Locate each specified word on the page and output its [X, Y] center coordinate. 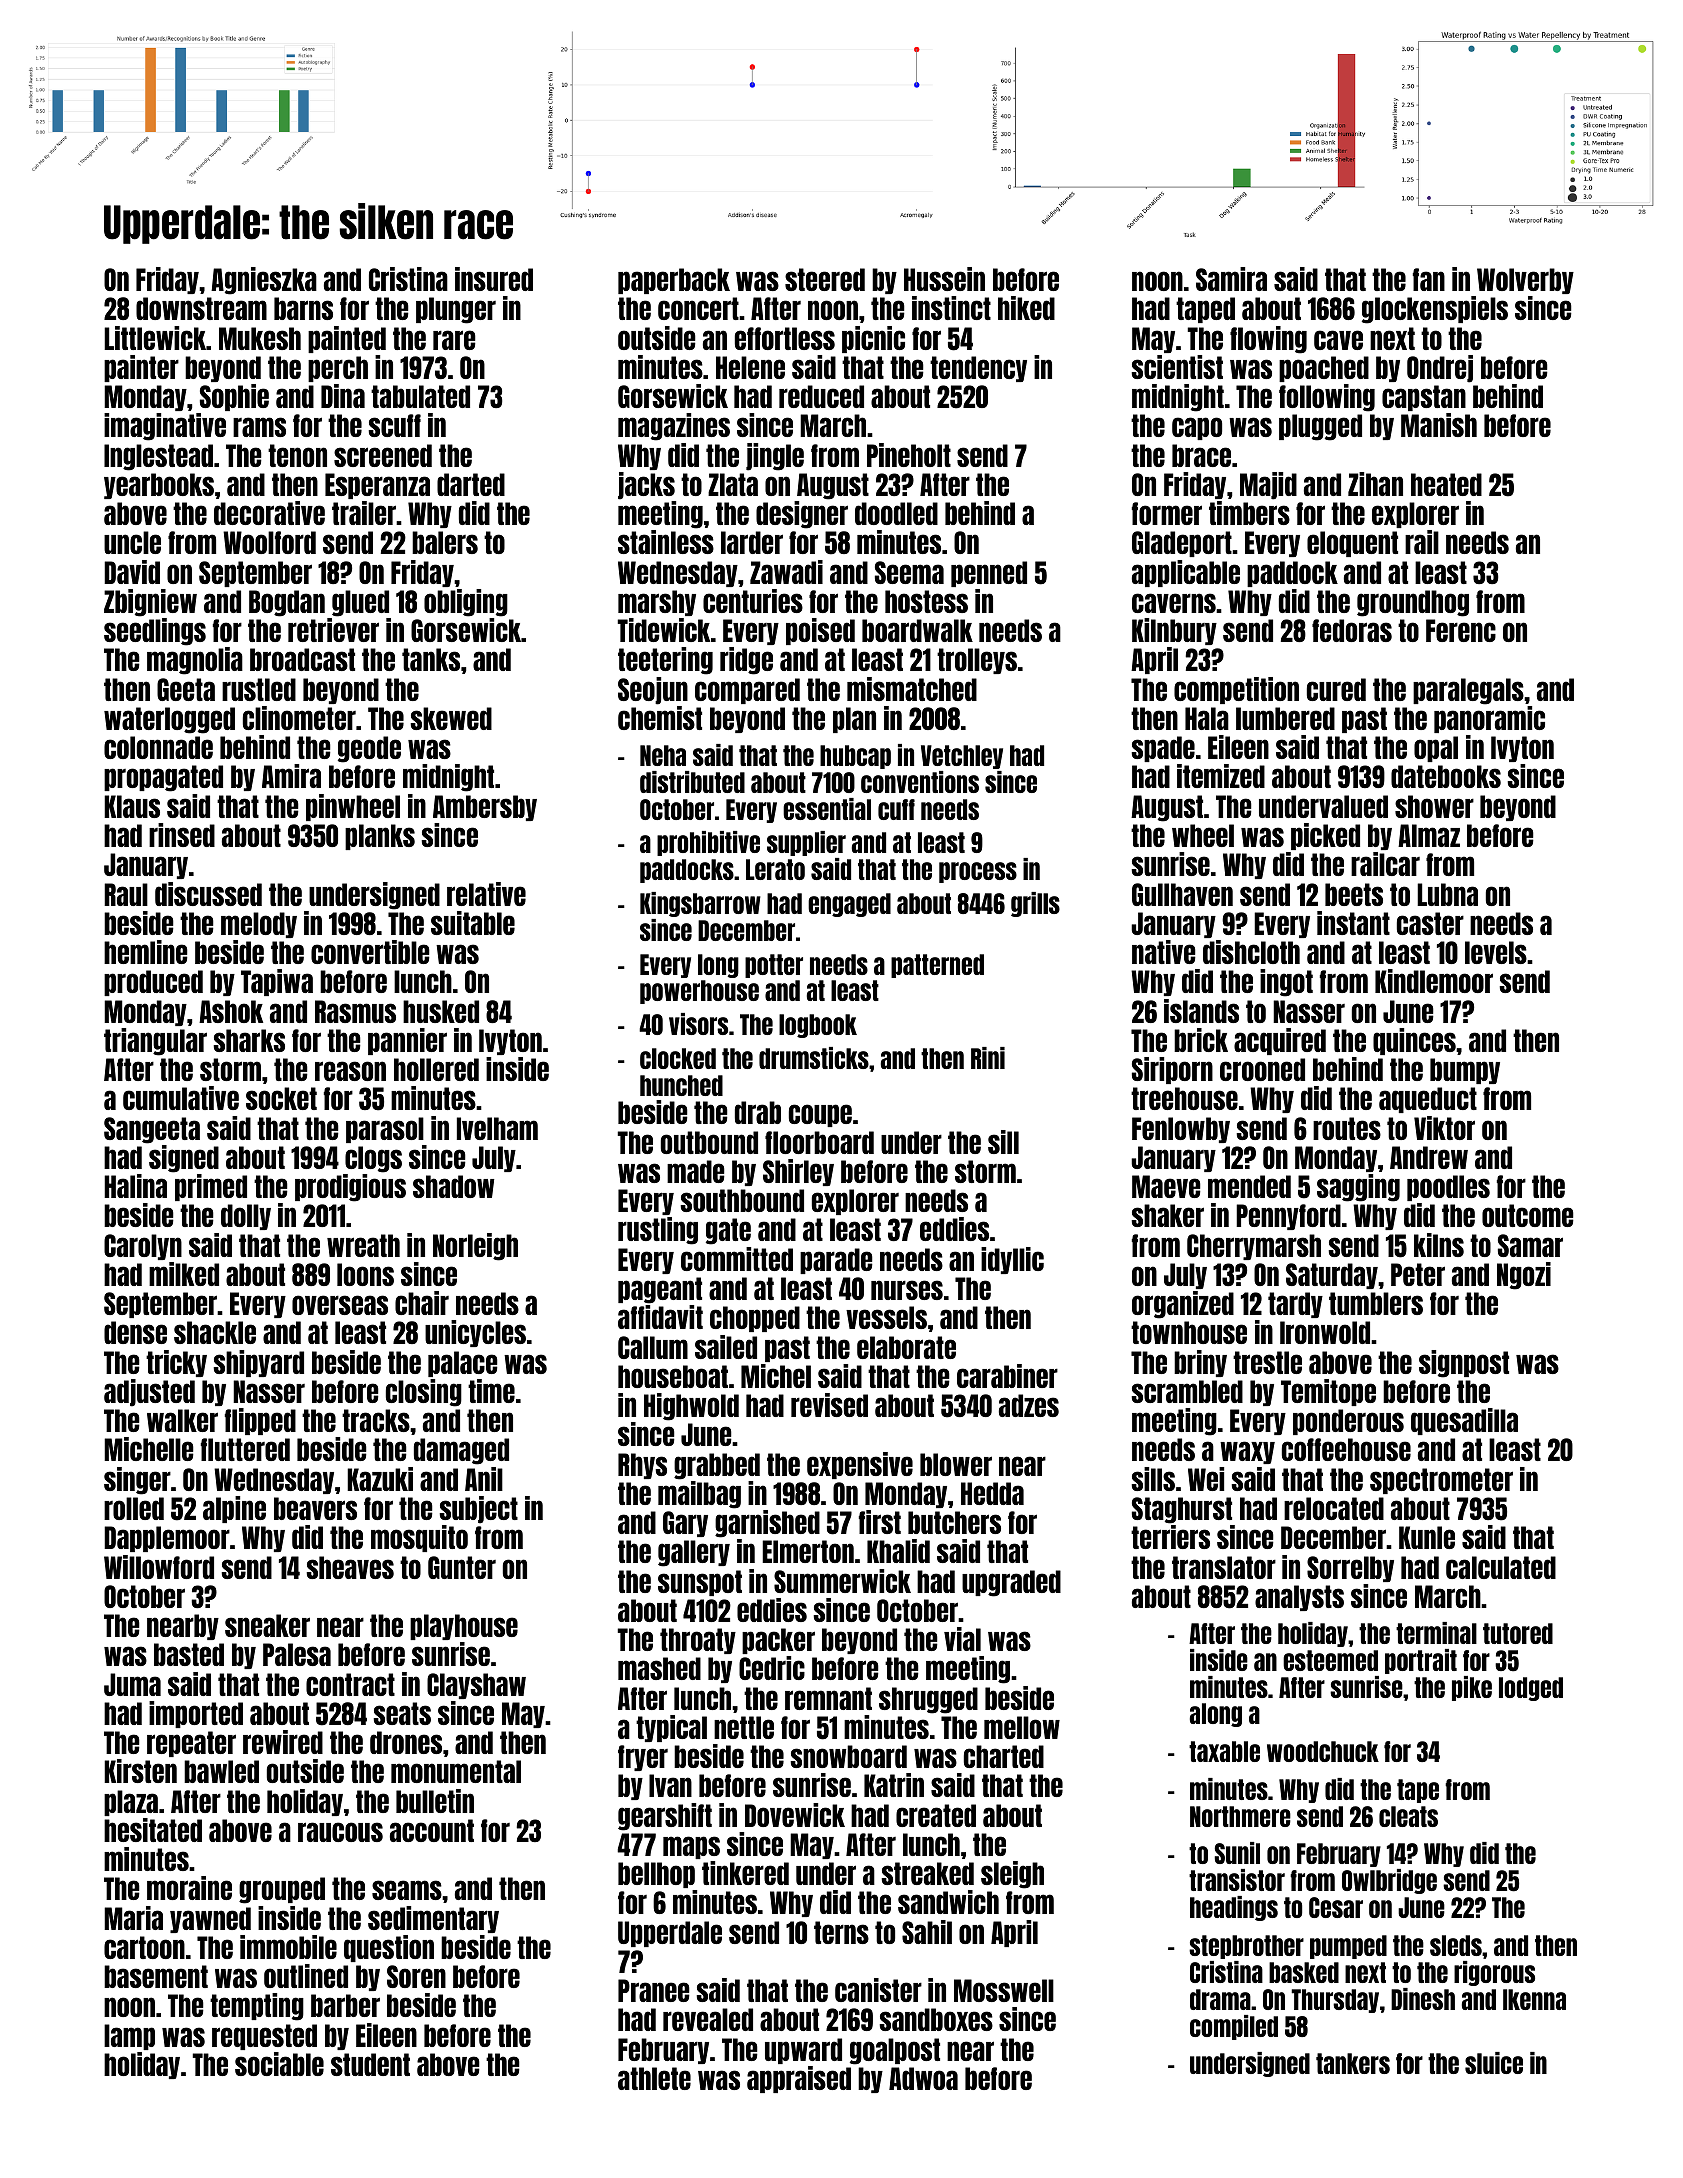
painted [347, 339]
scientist [1177, 367]
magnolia [195, 661]
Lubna [1447, 894]
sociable [279, 2064]
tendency [978, 369]
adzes [1029, 1405]
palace [463, 1364]
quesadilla [1464, 1421]
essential [827, 809]
